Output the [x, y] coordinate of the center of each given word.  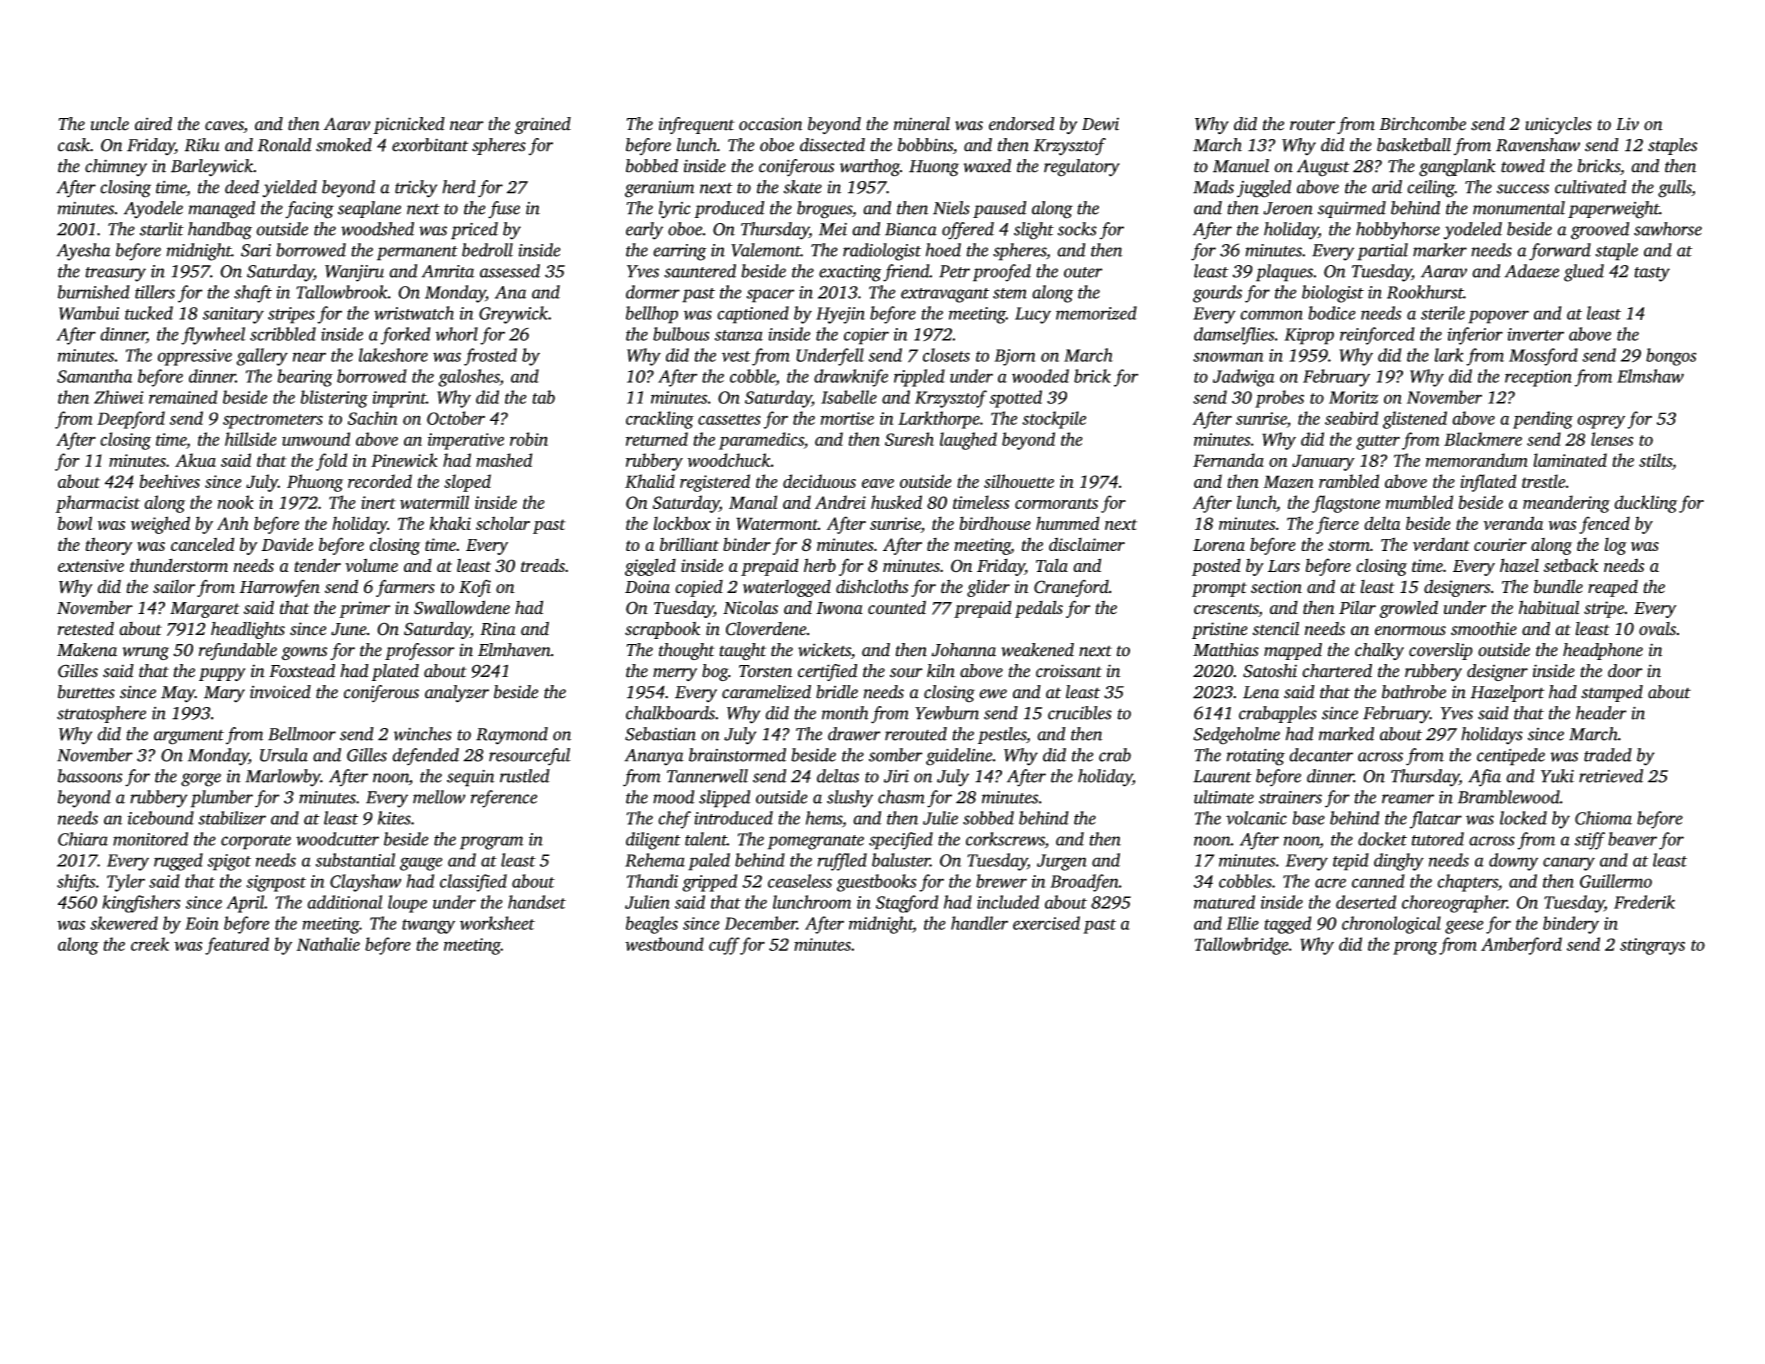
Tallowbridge [1242, 946]
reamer [1408, 799]
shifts [76, 883]
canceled [202, 544]
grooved [1600, 231]
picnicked [409, 125]
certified [827, 672]
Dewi [1100, 124]
